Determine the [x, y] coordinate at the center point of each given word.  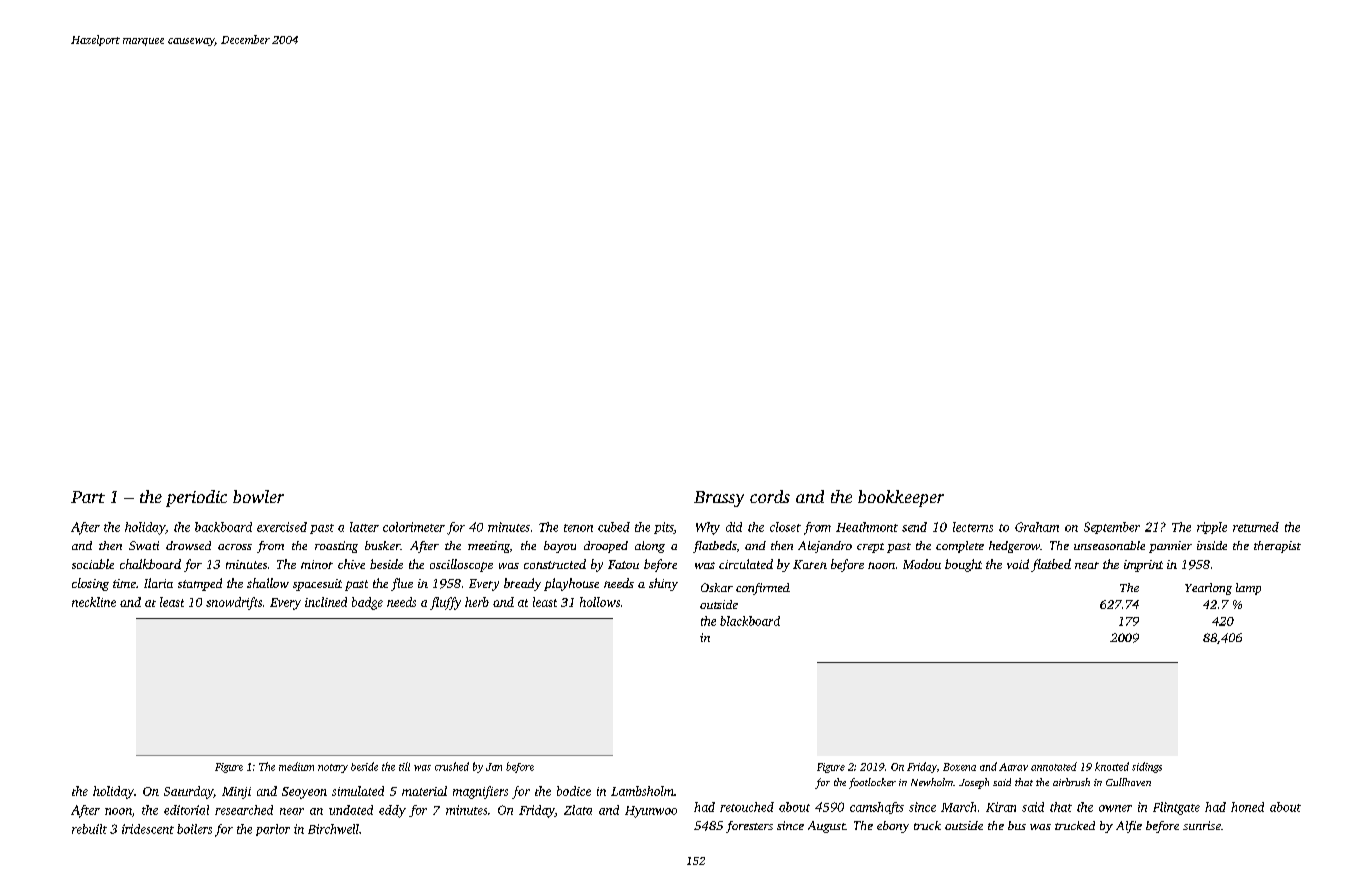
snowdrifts [234, 603]
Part [88, 497]
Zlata [578, 810]
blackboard [750, 621]
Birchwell [333, 829]
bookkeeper [901, 498]
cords [770, 496]
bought [963, 565]
